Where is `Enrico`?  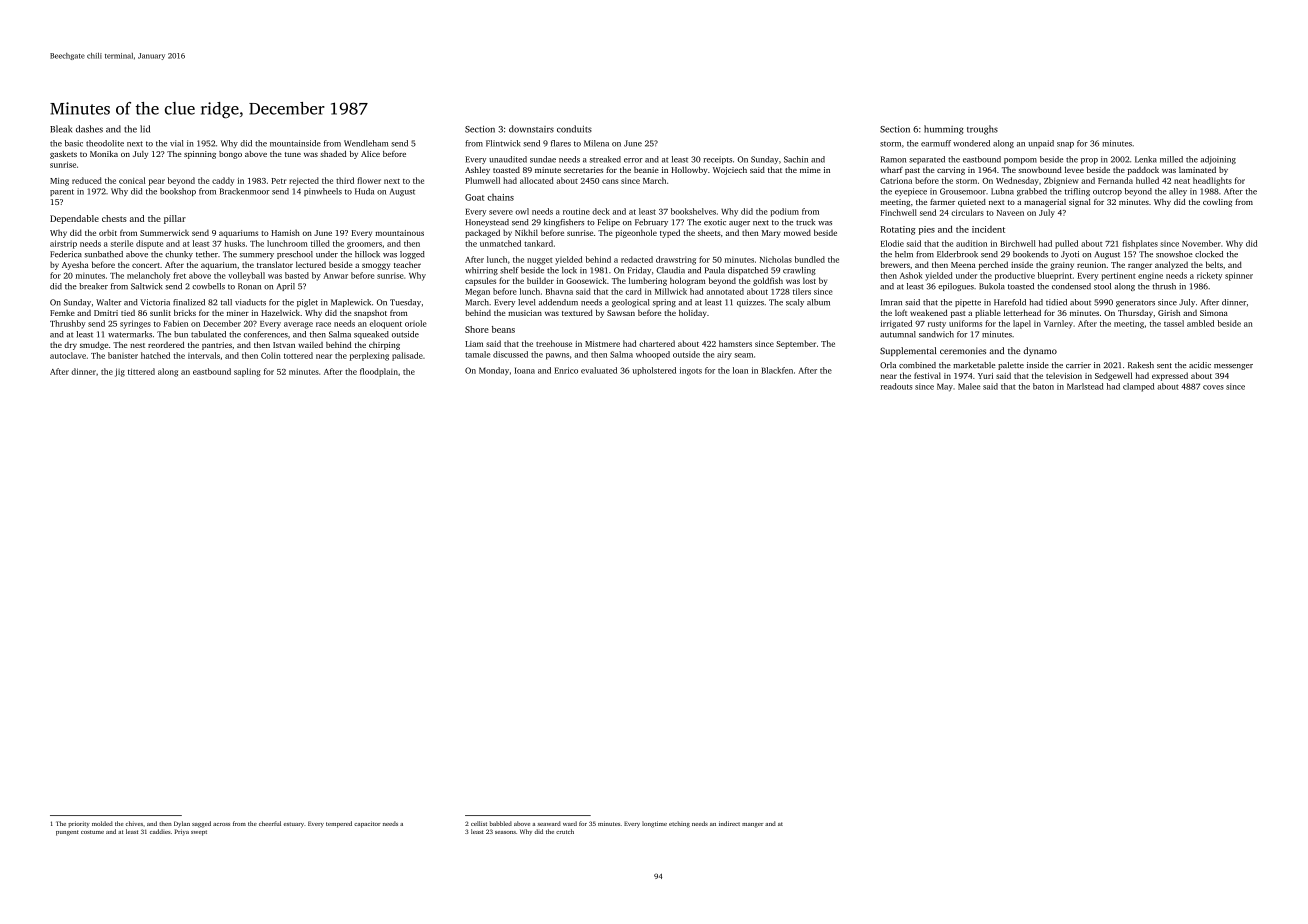 Enrico is located at coordinates (566, 370).
